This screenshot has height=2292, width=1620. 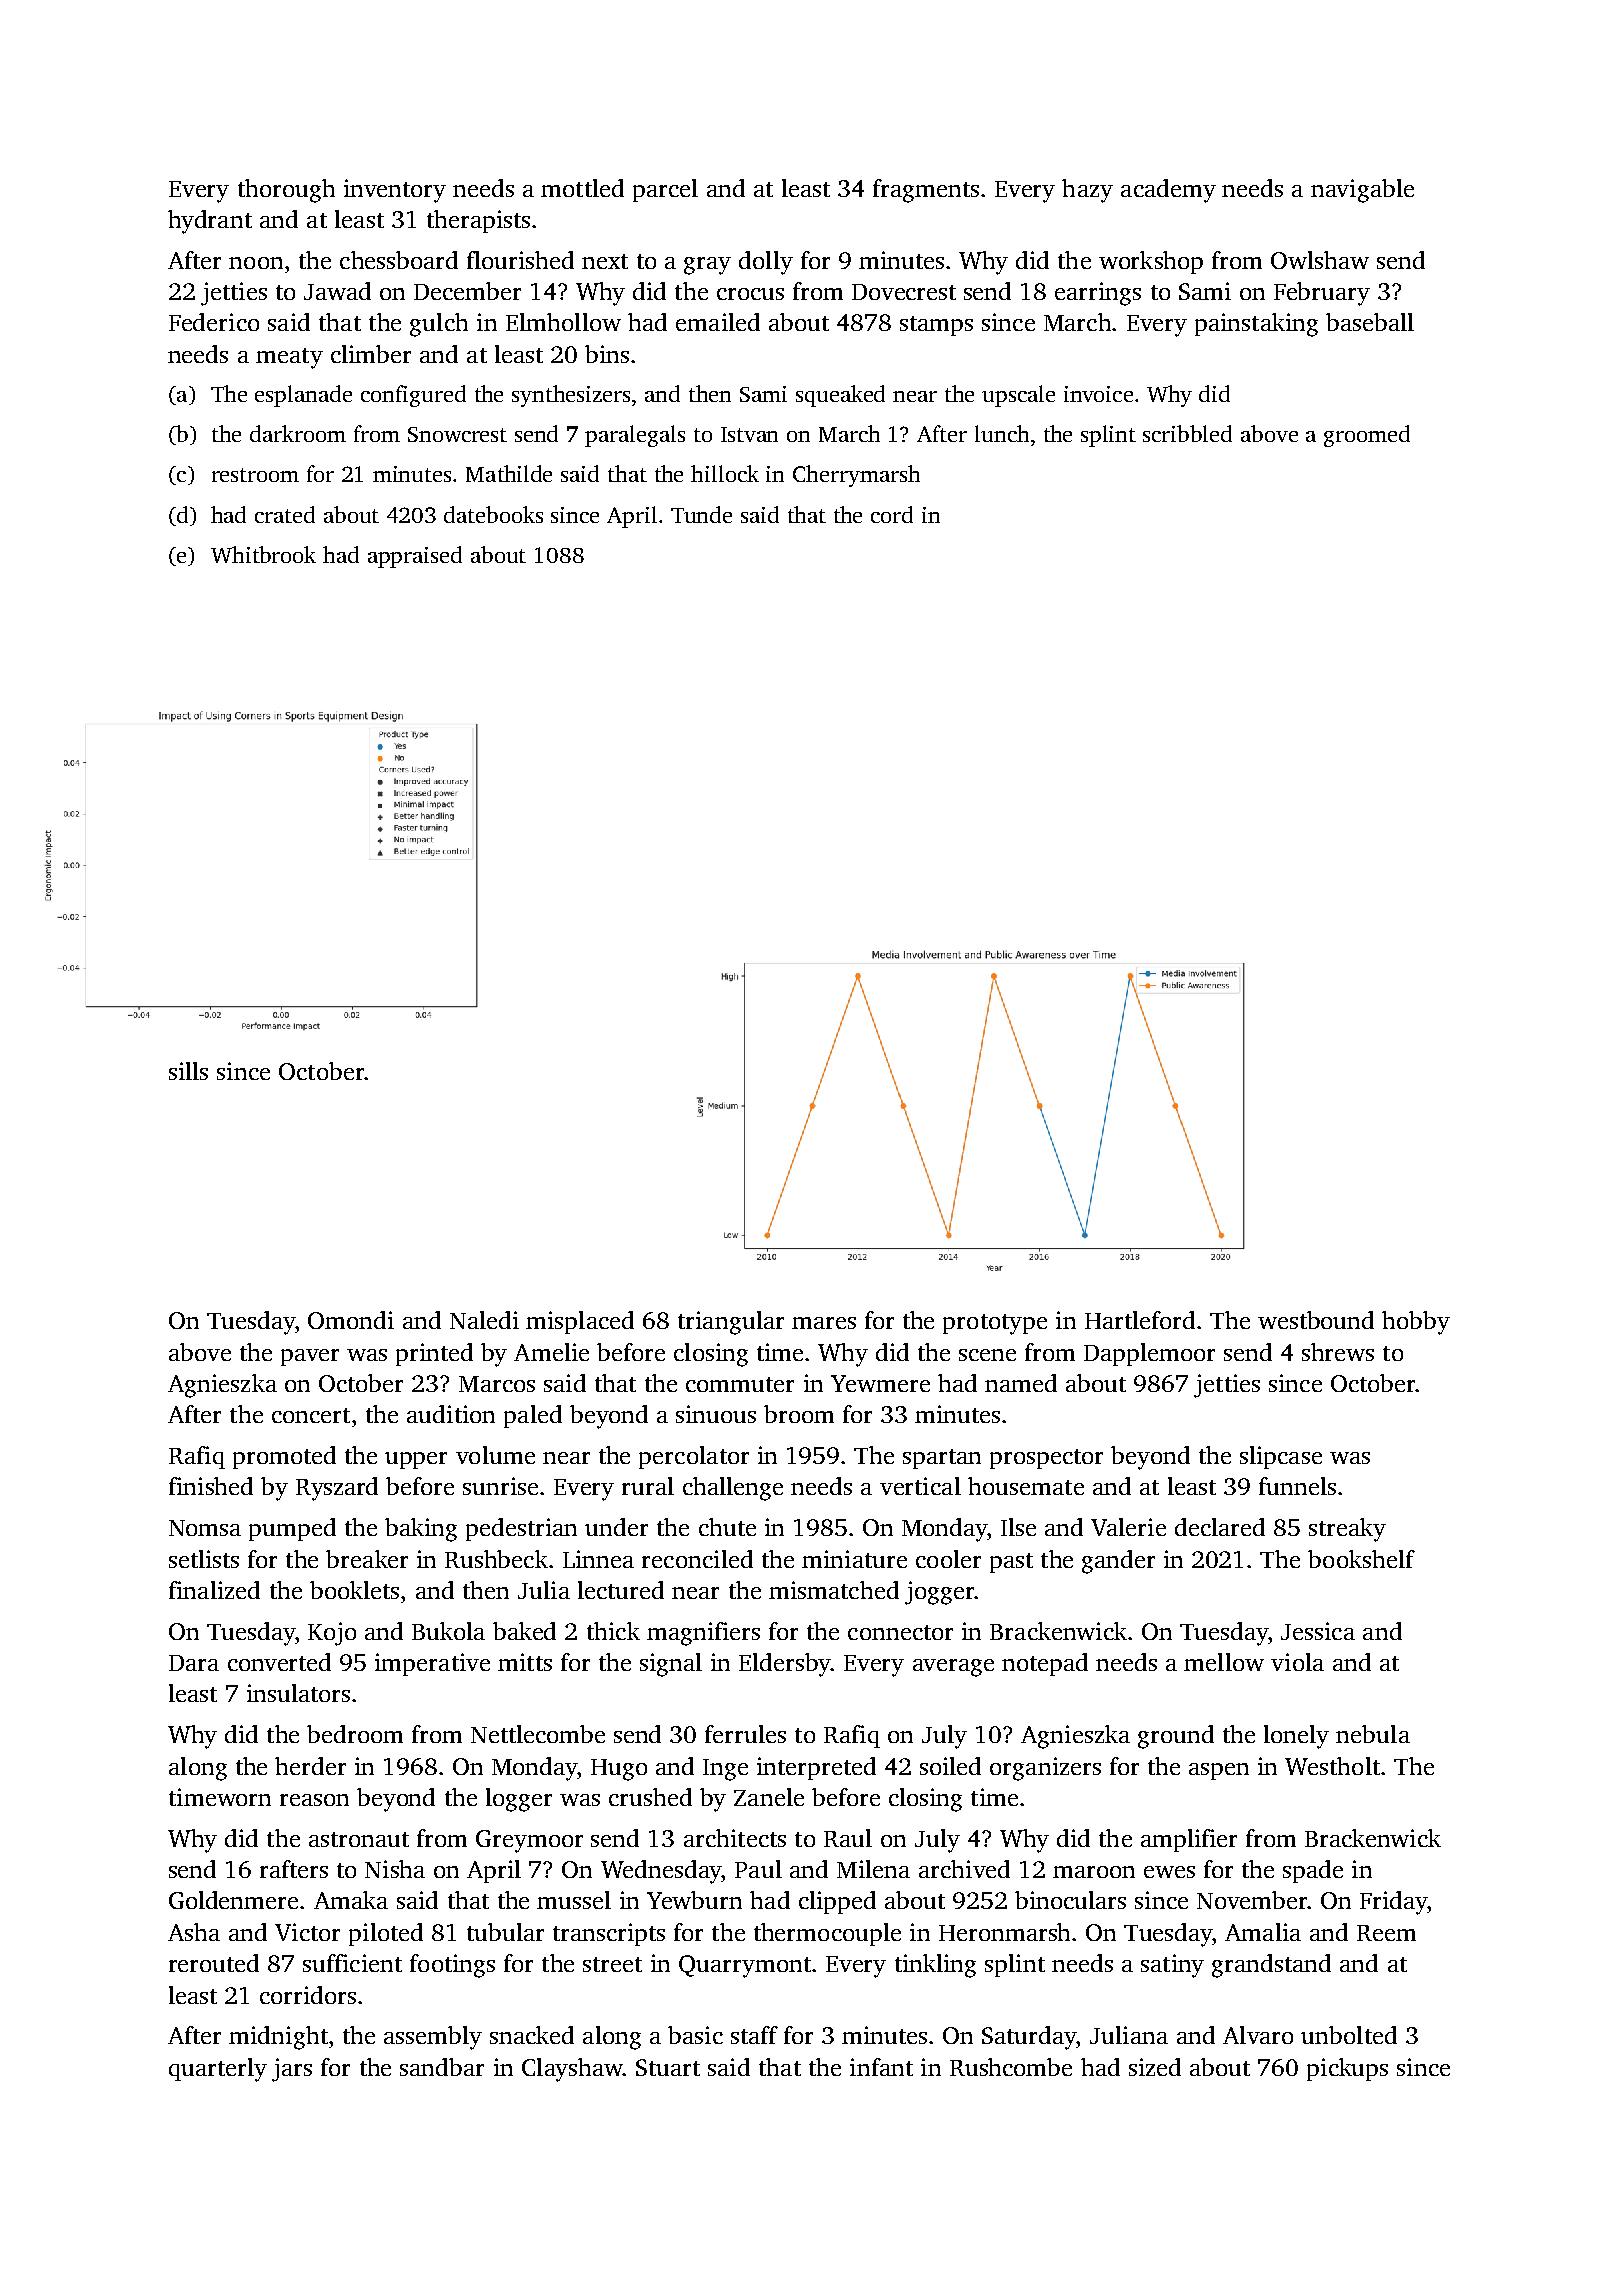 What do you see at coordinates (415, 557) in the screenshot?
I see `appraised` at bounding box center [415, 557].
